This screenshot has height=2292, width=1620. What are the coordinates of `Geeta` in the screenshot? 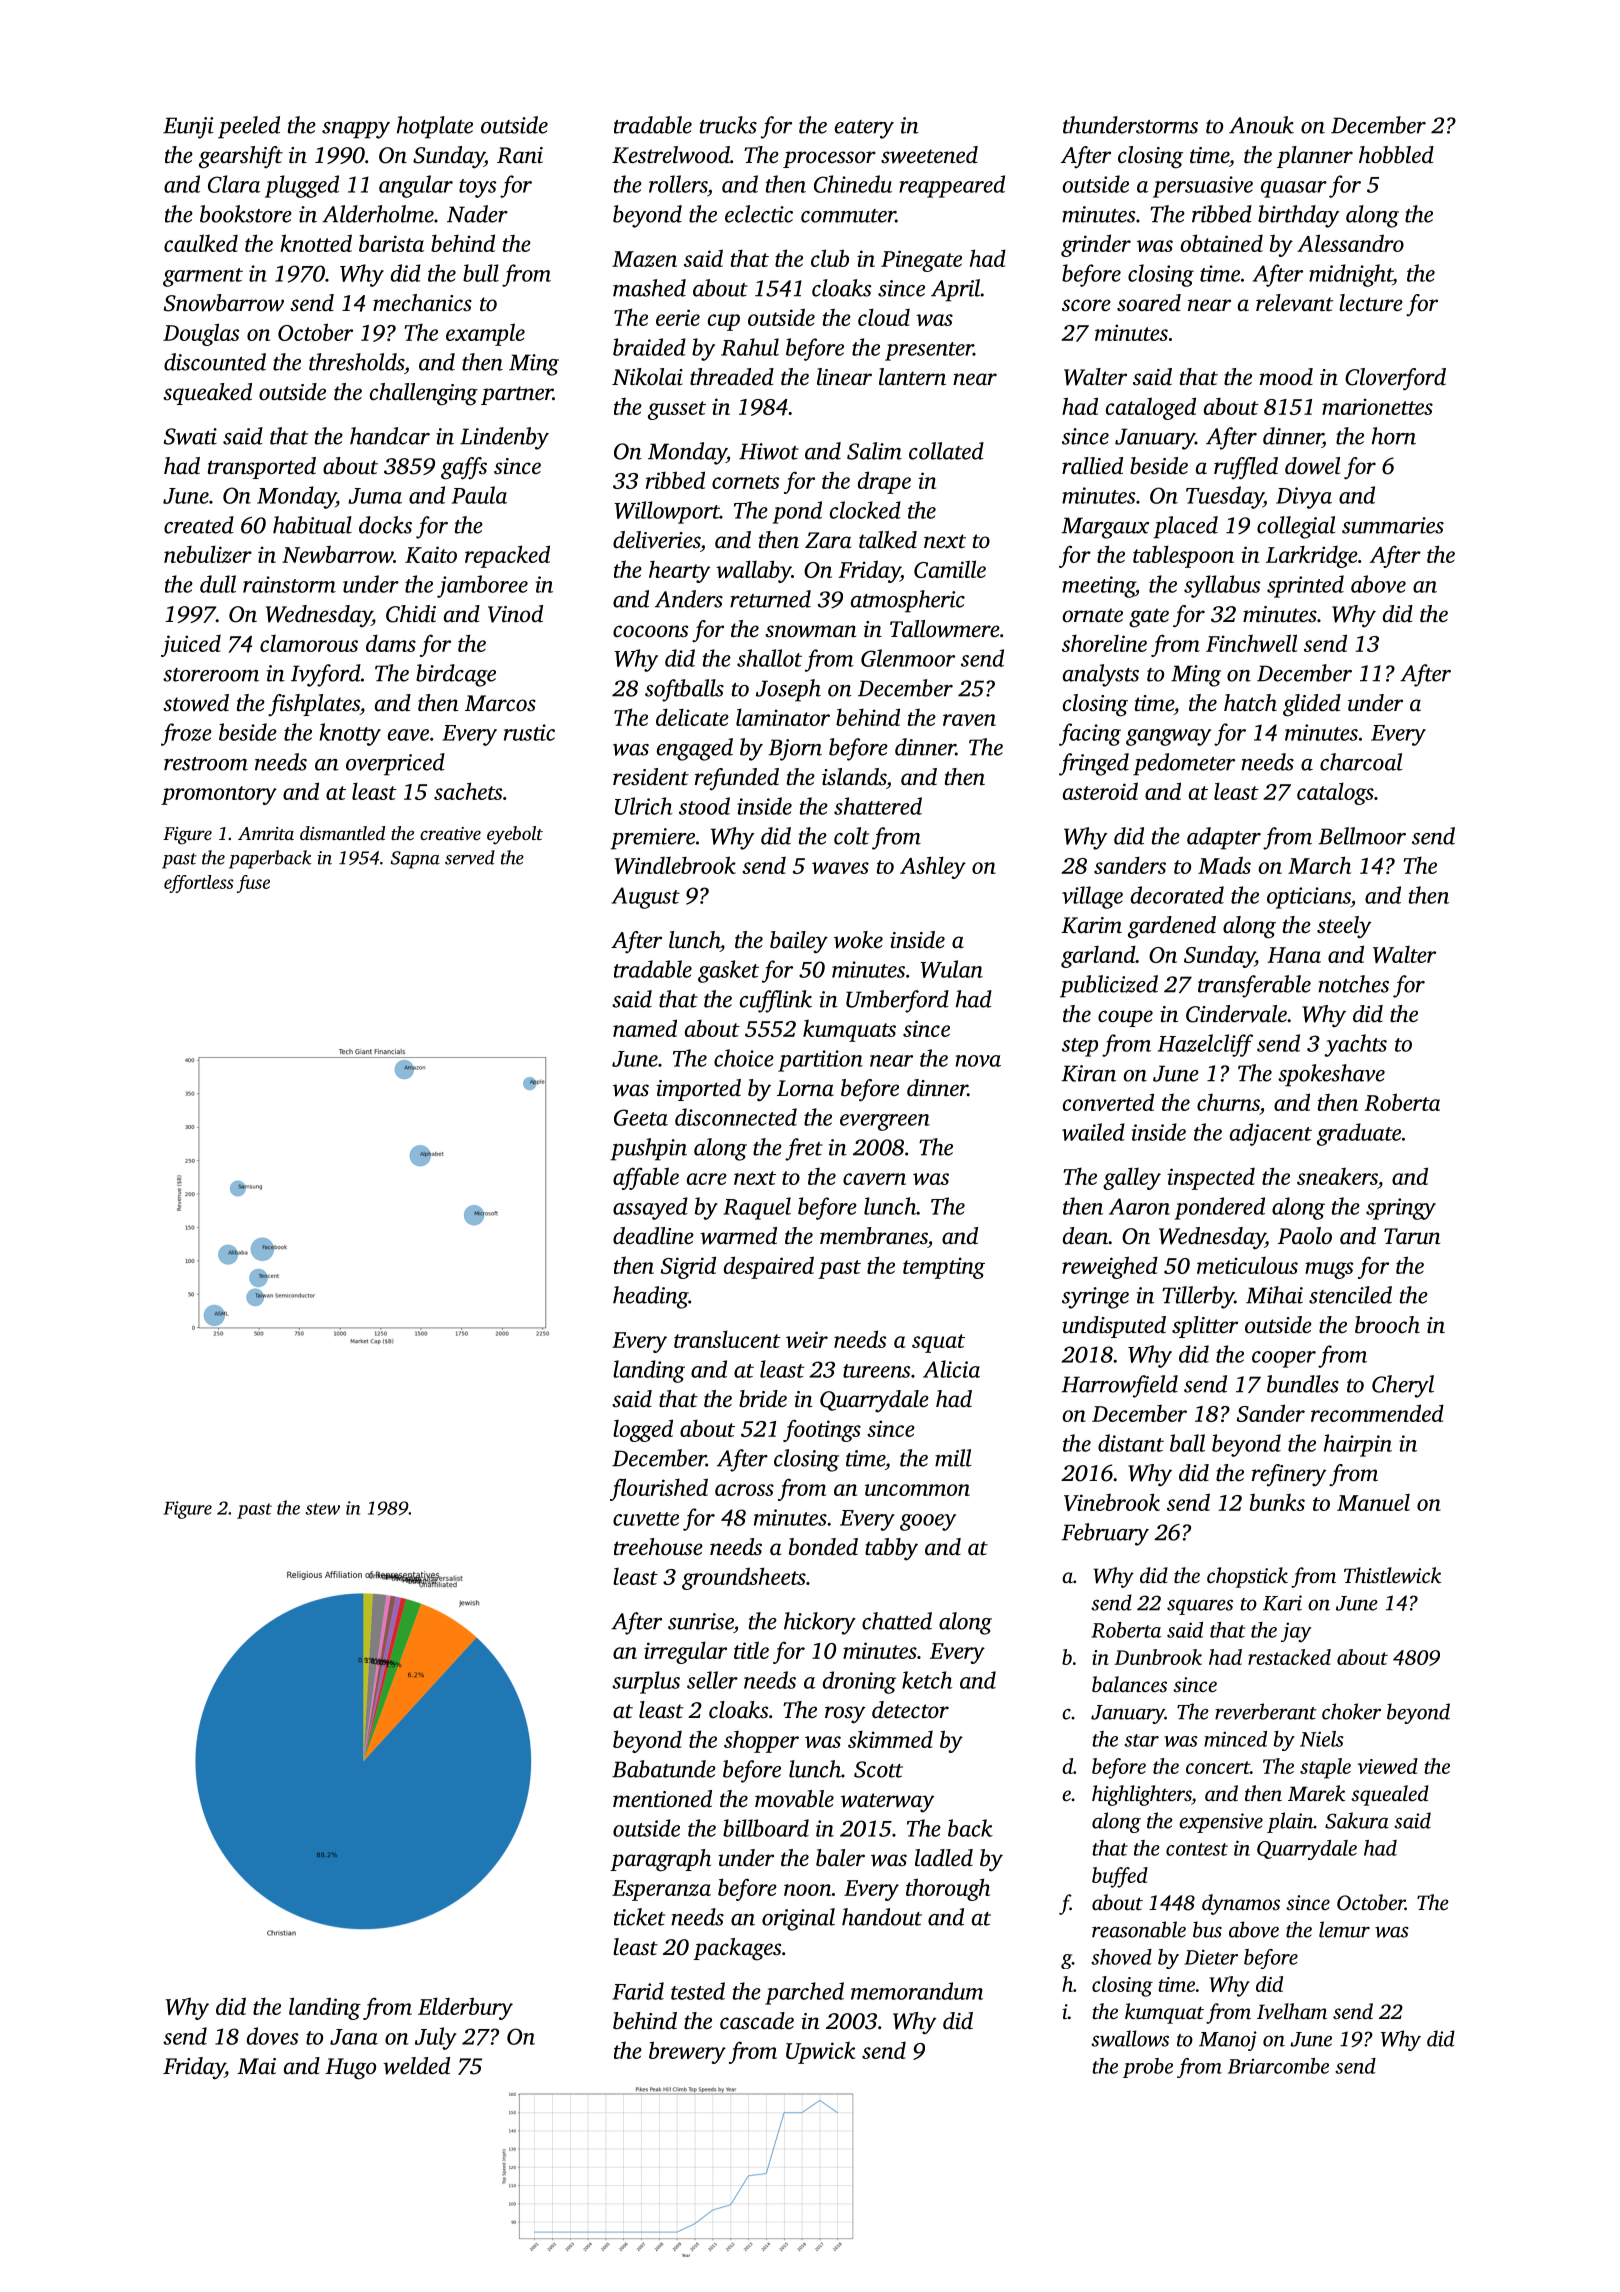 It's located at (641, 1117).
